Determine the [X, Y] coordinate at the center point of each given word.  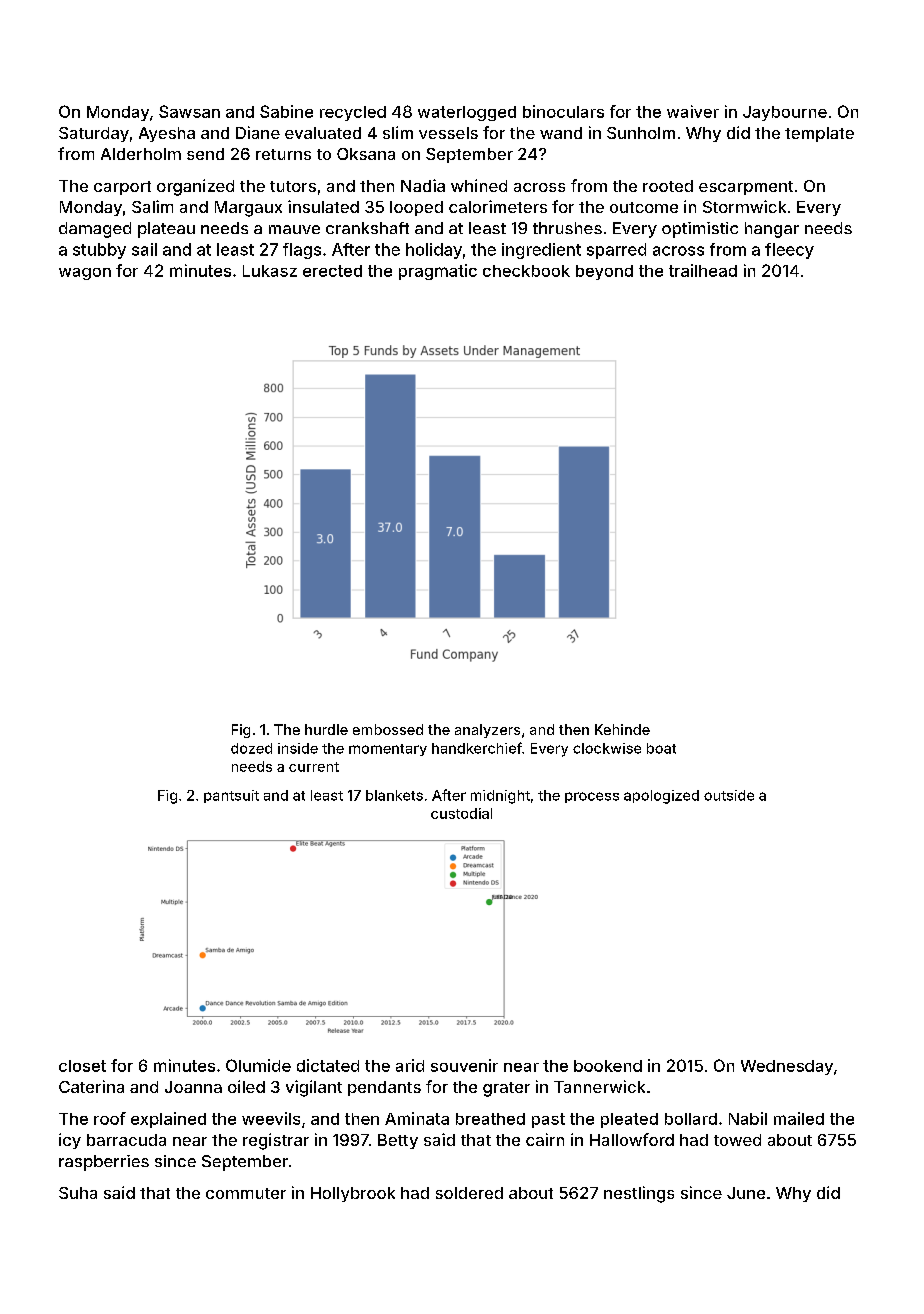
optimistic [700, 230]
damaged [95, 230]
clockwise [607, 748]
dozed [251, 748]
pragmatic [438, 272]
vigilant [314, 1088]
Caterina [91, 1086]
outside [729, 795]
